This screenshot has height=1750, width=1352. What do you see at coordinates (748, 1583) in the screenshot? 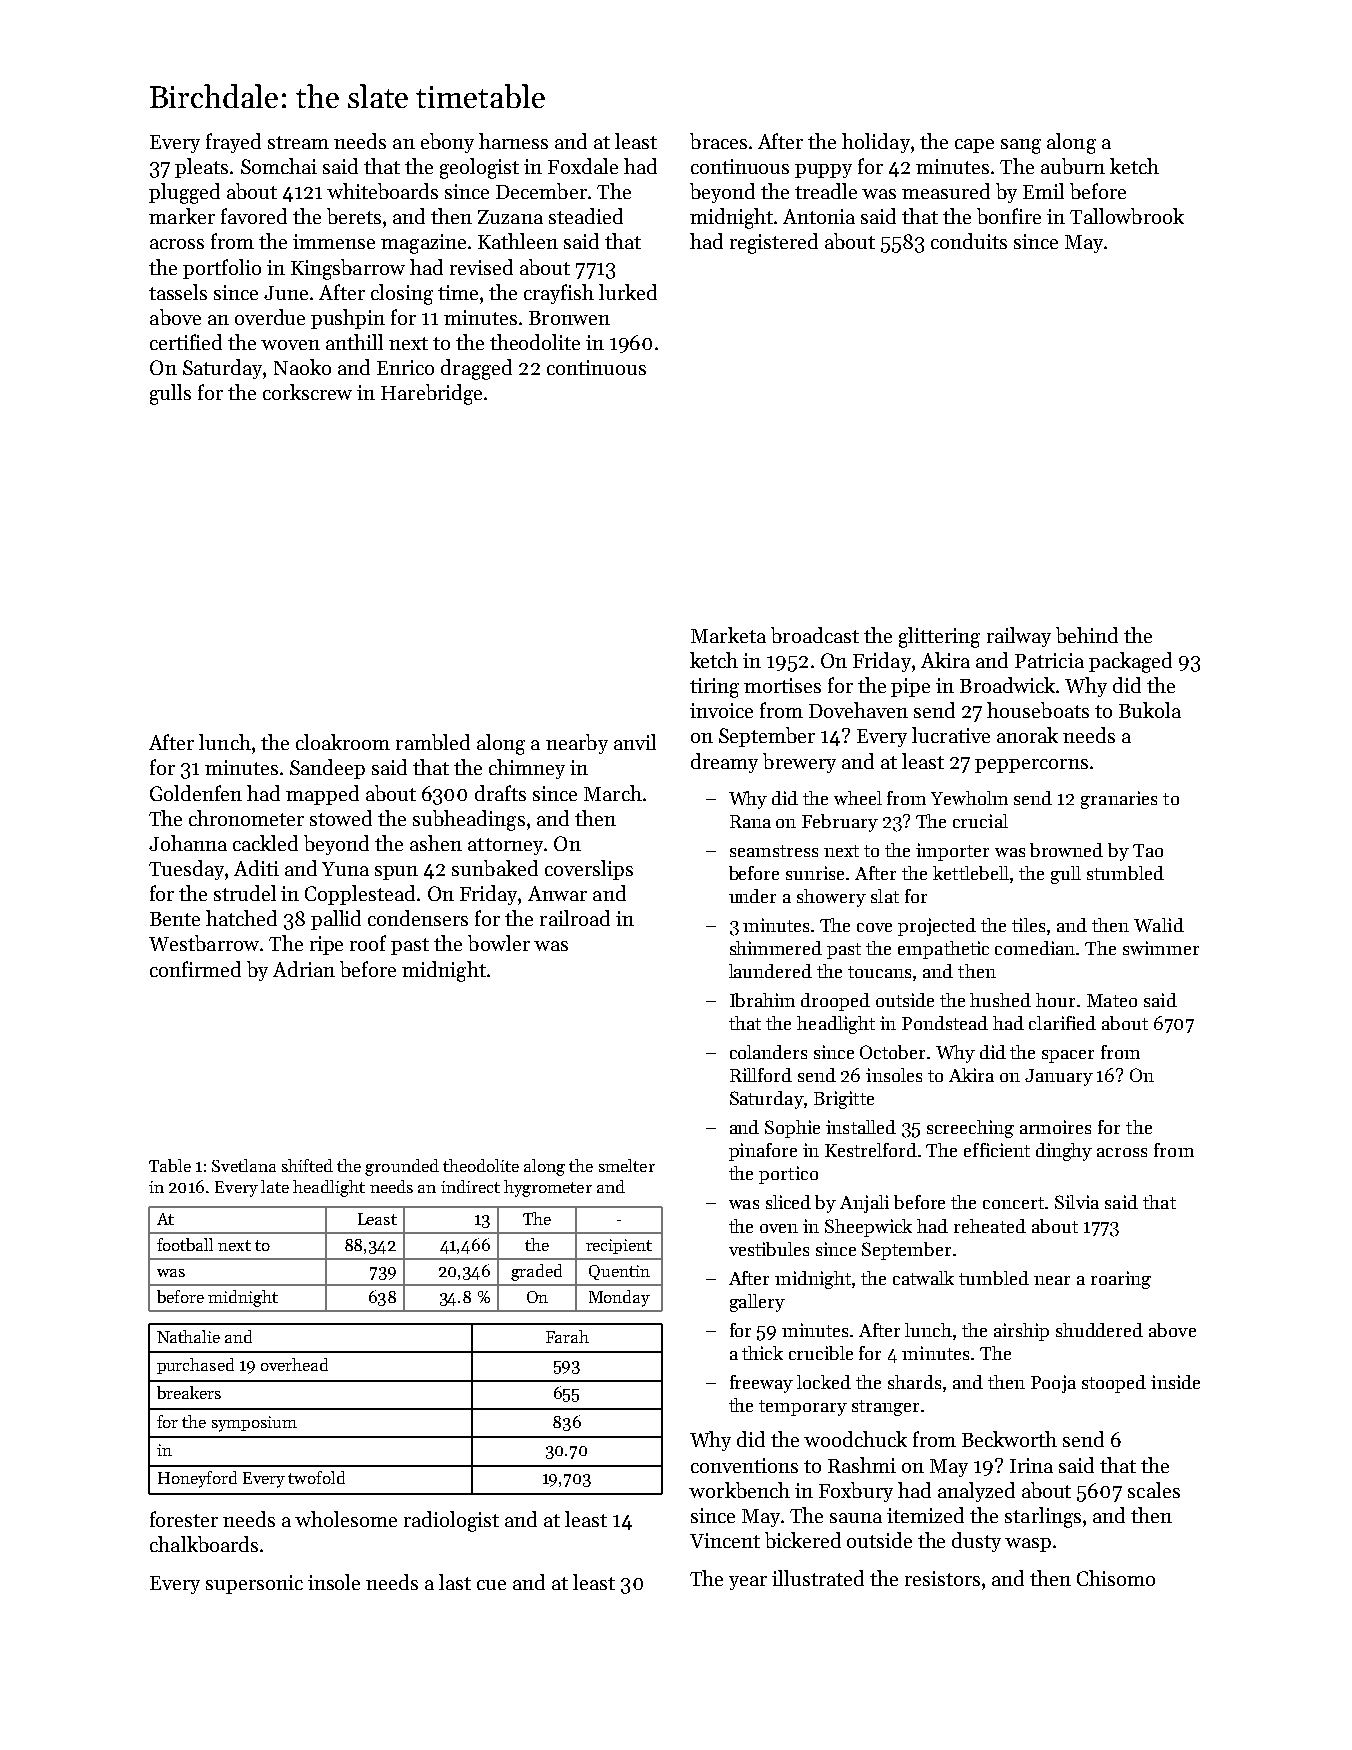
I see `year` at bounding box center [748, 1583].
